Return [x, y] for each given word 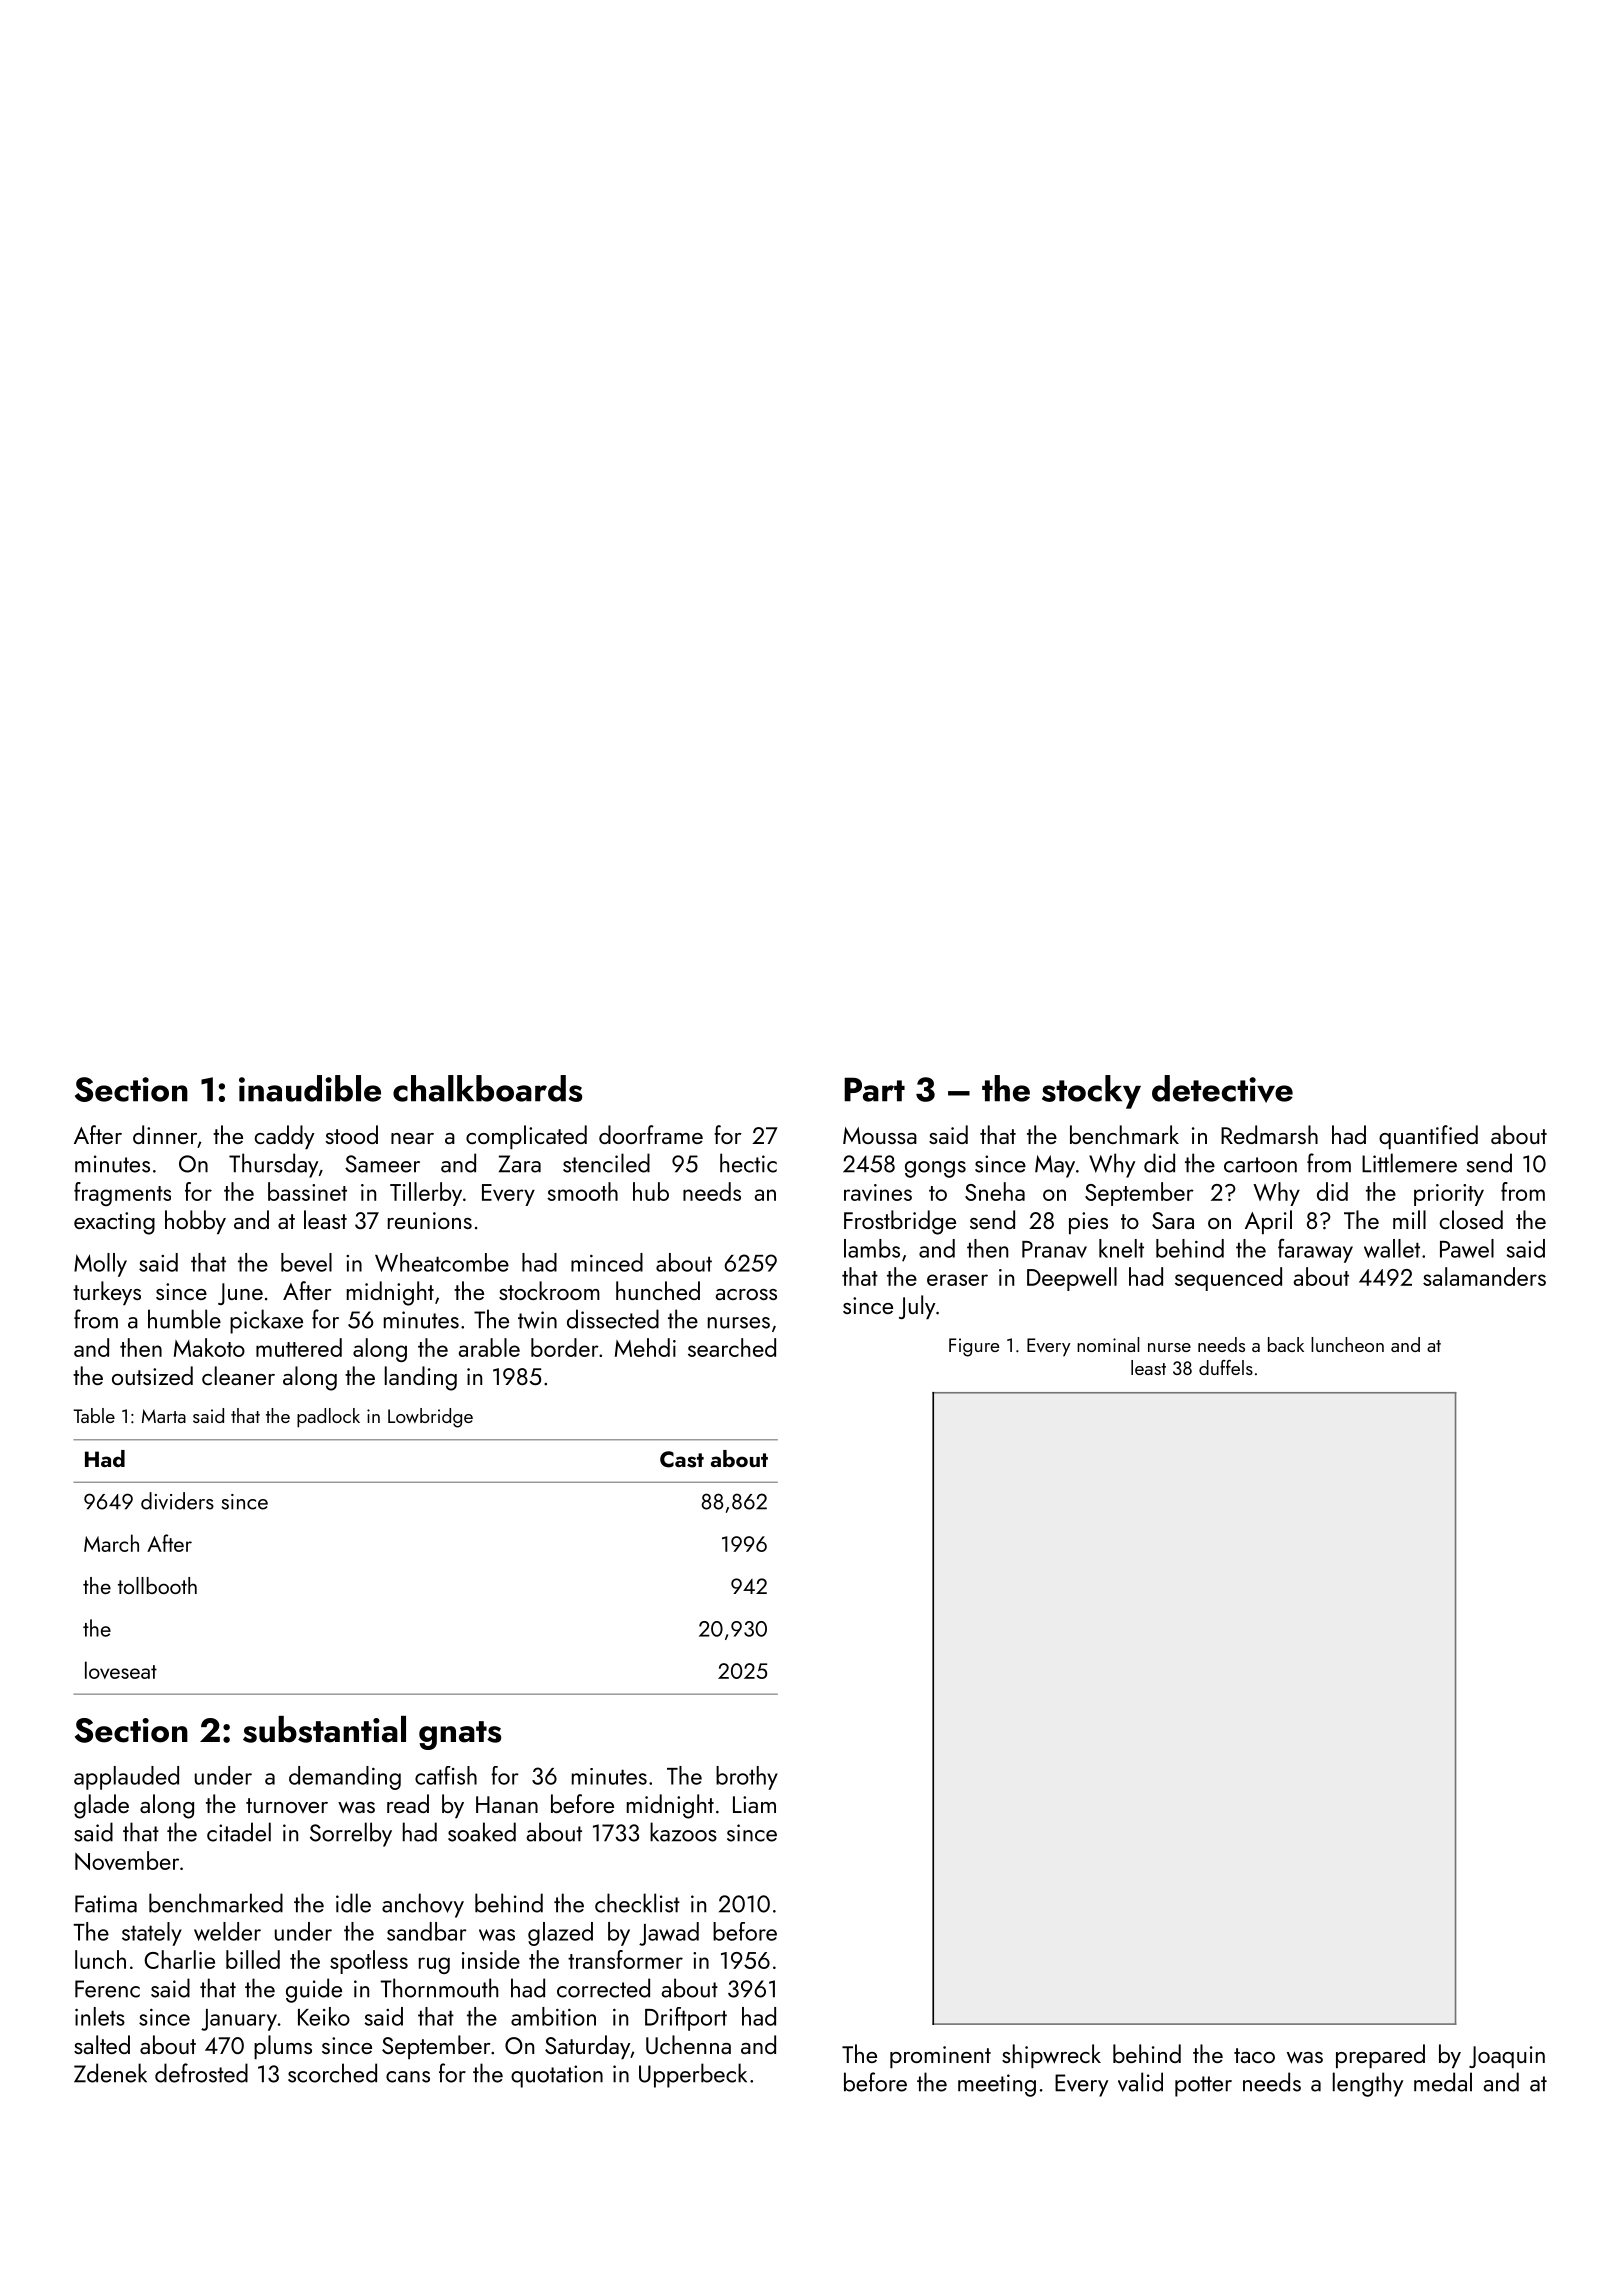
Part [874, 1089]
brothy [747, 1778]
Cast [682, 1459]
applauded [126, 1778]
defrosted [201, 2073]
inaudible [310, 1088]
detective [1222, 1089]
